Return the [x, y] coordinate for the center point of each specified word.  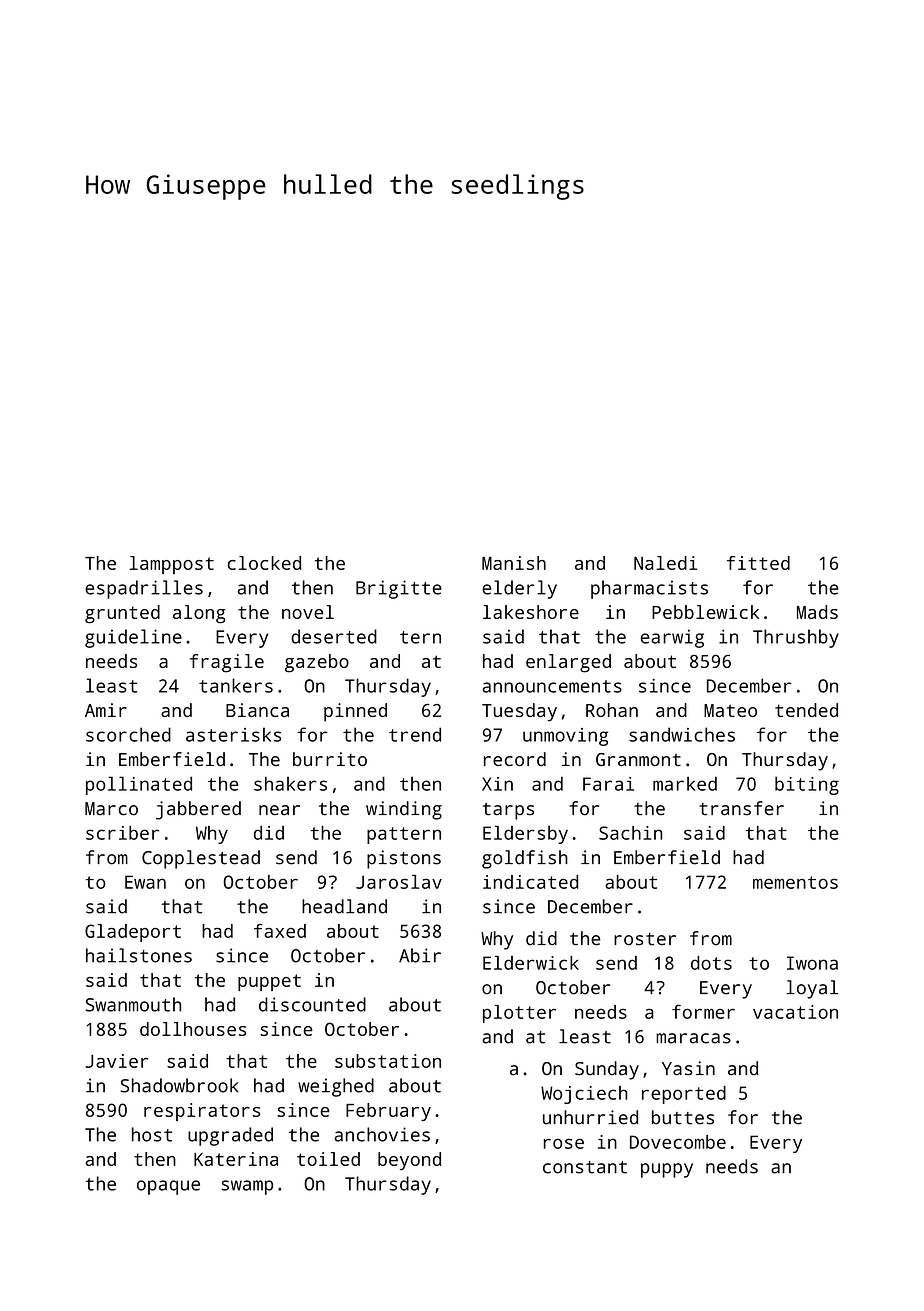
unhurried [590, 1117]
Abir [420, 955]
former [703, 1011]
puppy [667, 1170]
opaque [168, 1187]
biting [807, 785]
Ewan [145, 882]
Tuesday [519, 712]
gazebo [317, 663]
